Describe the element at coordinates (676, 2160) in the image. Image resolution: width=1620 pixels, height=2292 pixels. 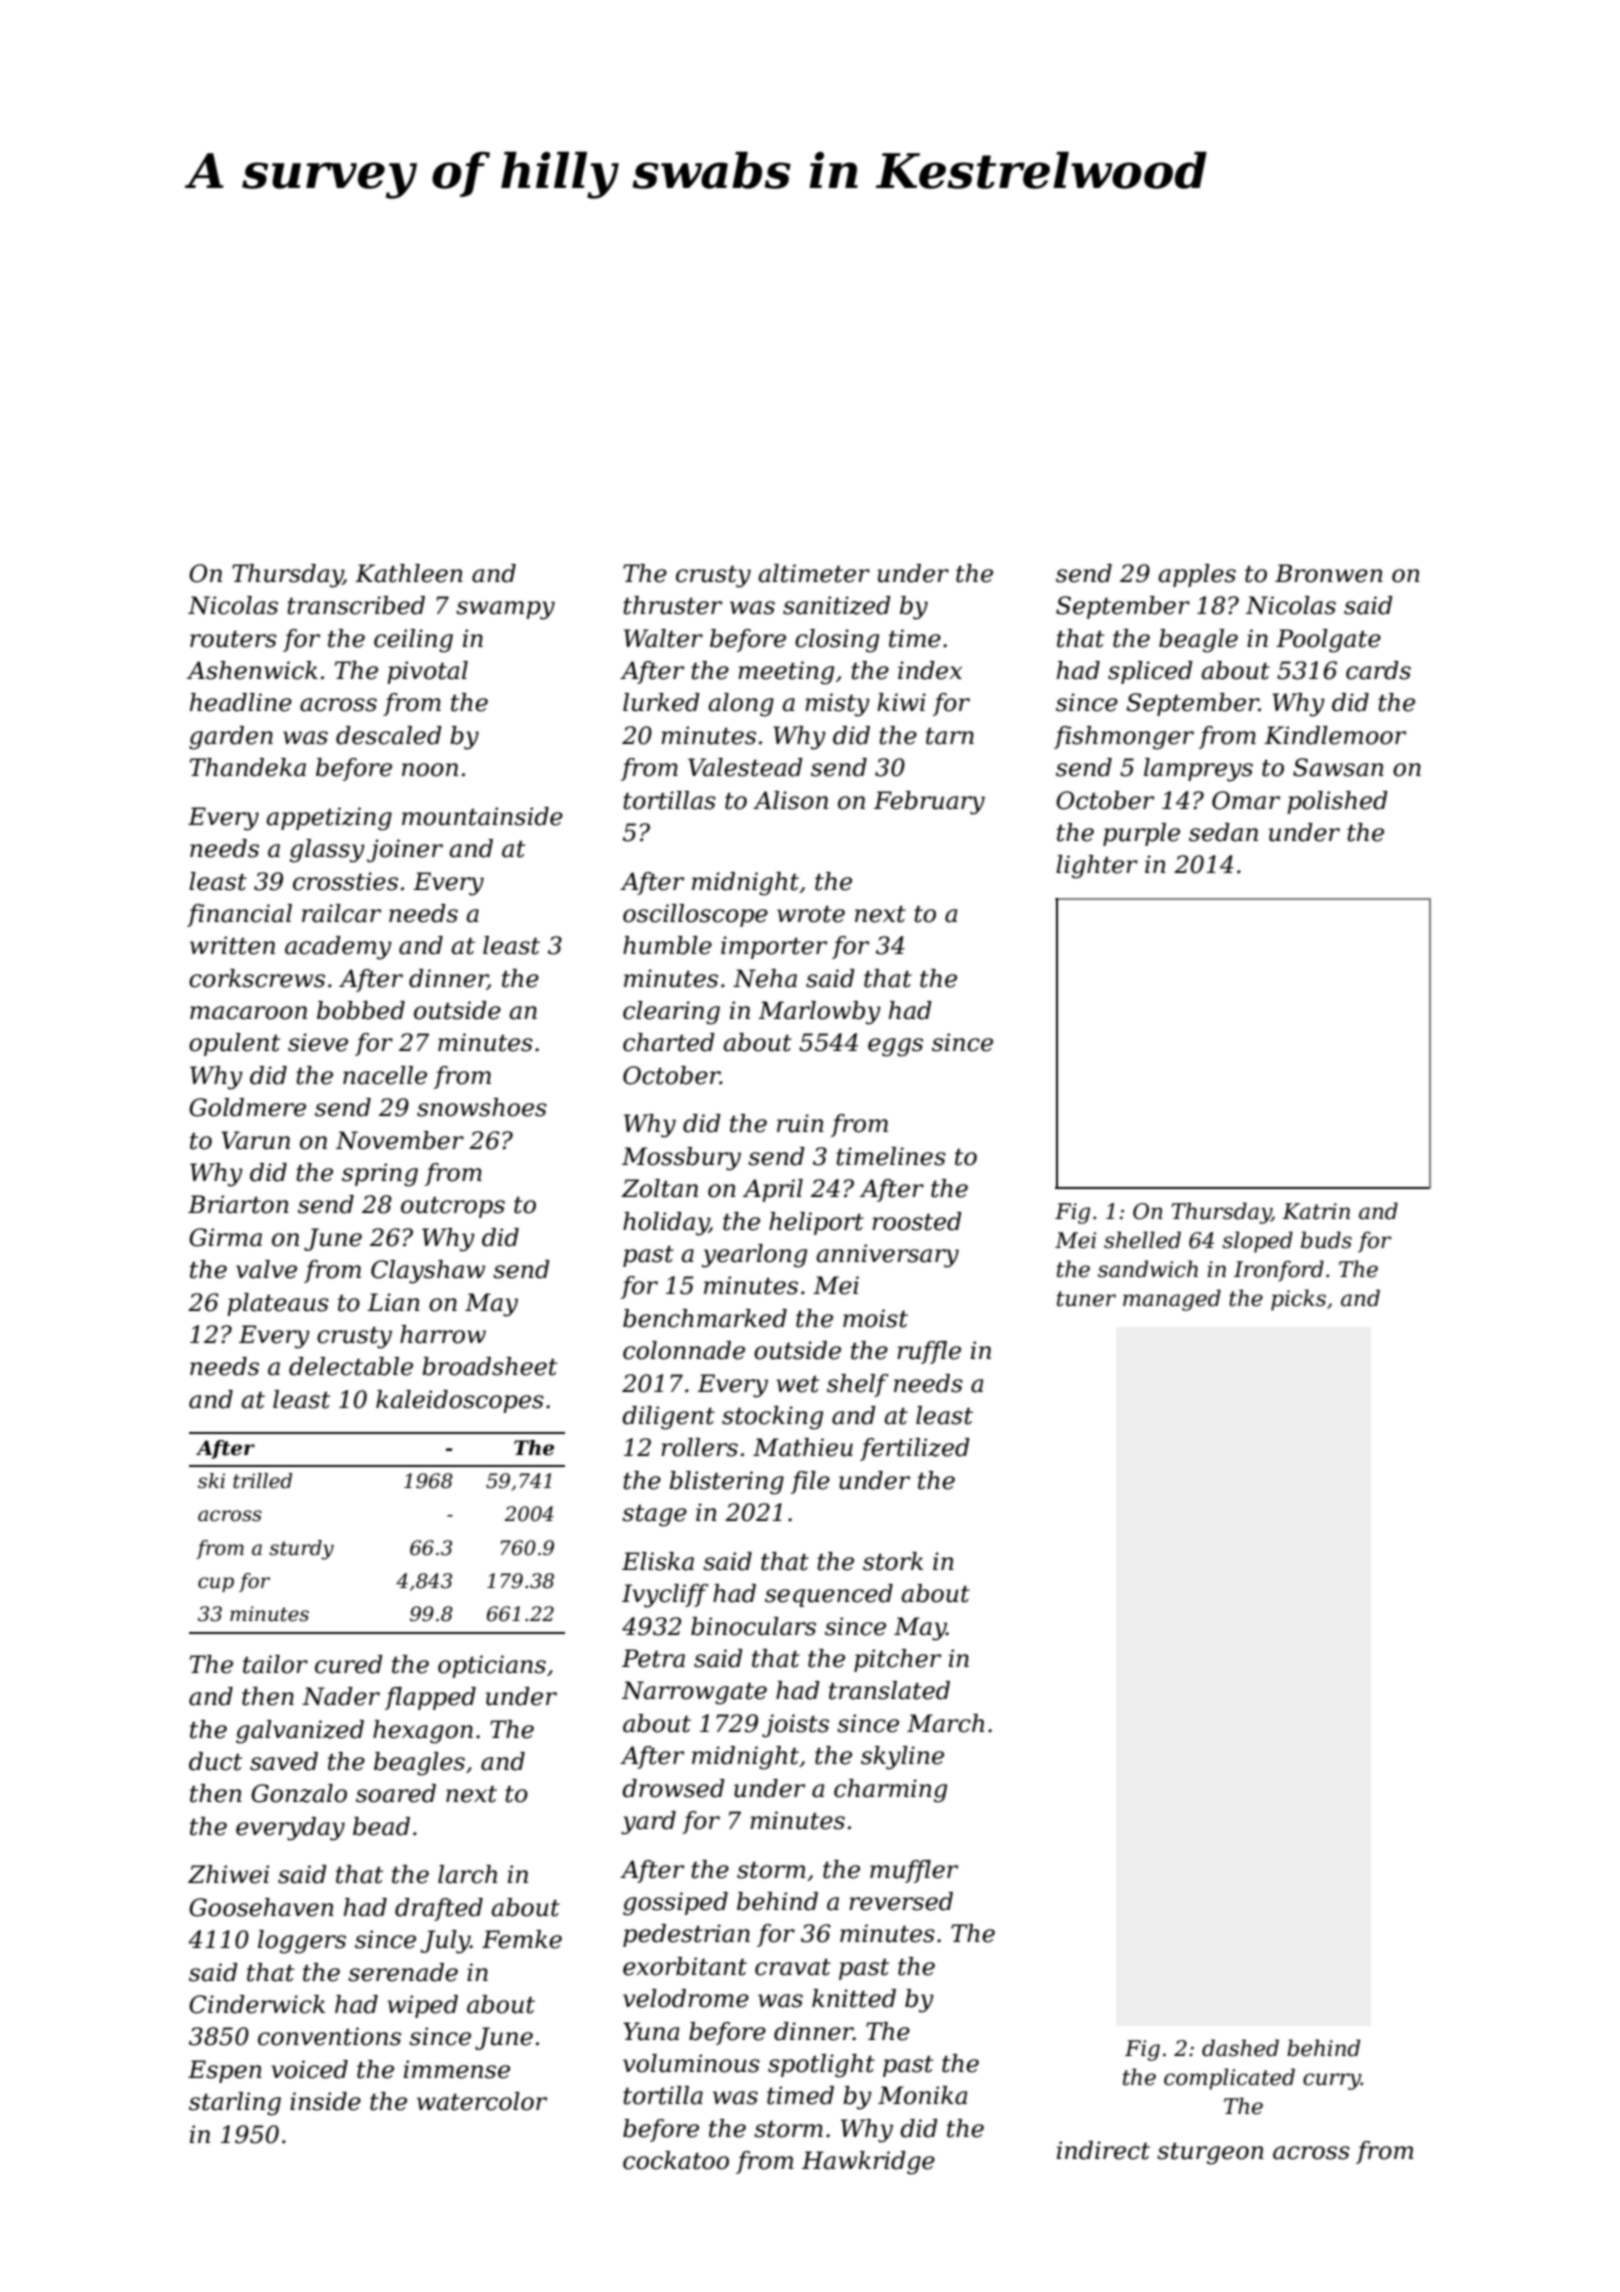
I see `cockatoo` at that location.
